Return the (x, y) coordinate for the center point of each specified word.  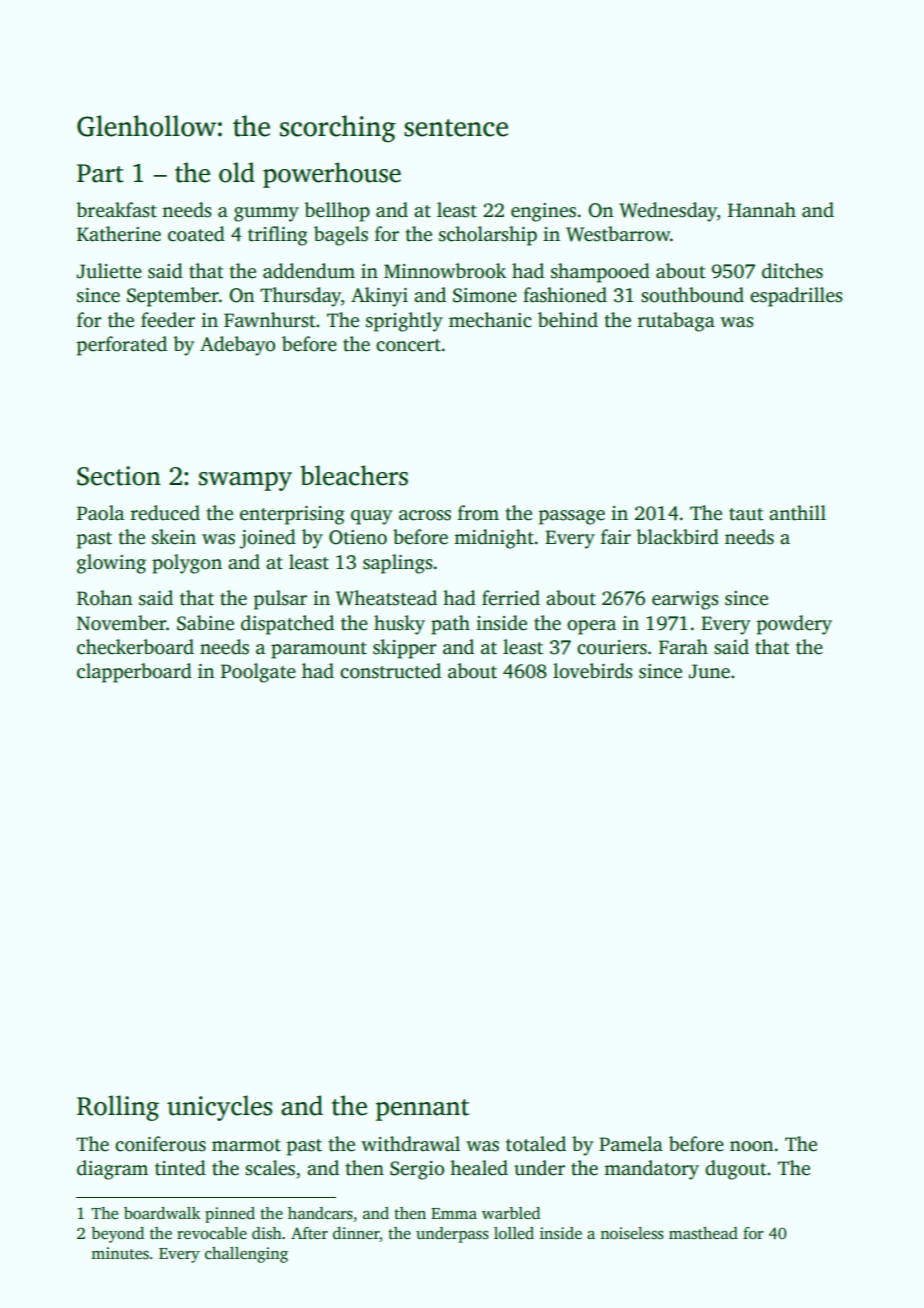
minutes (120, 1253)
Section (119, 476)
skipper (405, 649)
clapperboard (134, 673)
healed (479, 1168)
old (237, 172)
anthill (797, 513)
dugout (735, 1170)
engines (543, 212)
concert (408, 345)
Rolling (118, 1108)
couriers (612, 647)
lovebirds (593, 671)
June (709, 671)
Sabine (205, 623)
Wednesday (668, 212)
